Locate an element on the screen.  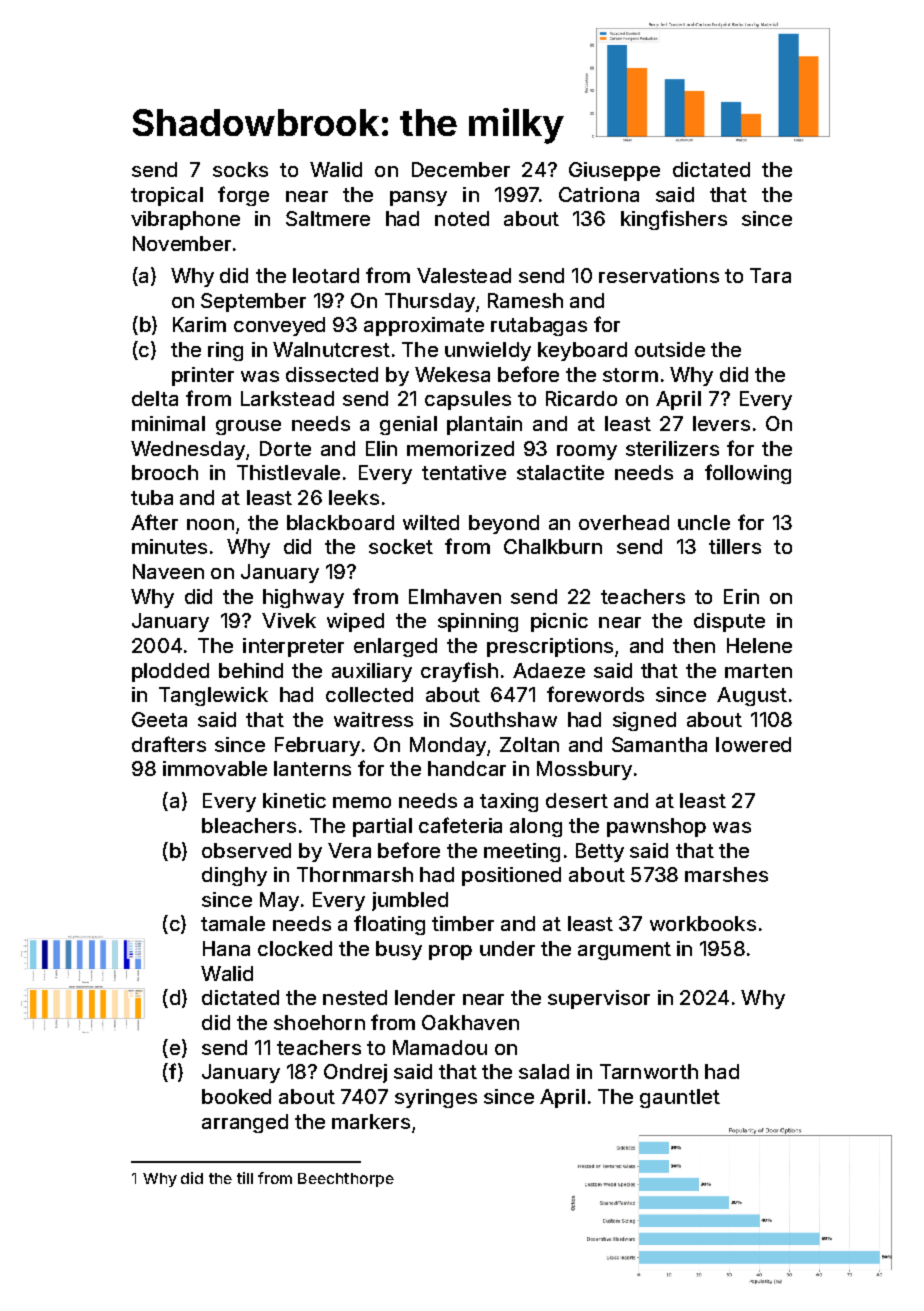
observed is located at coordinates (246, 850).
